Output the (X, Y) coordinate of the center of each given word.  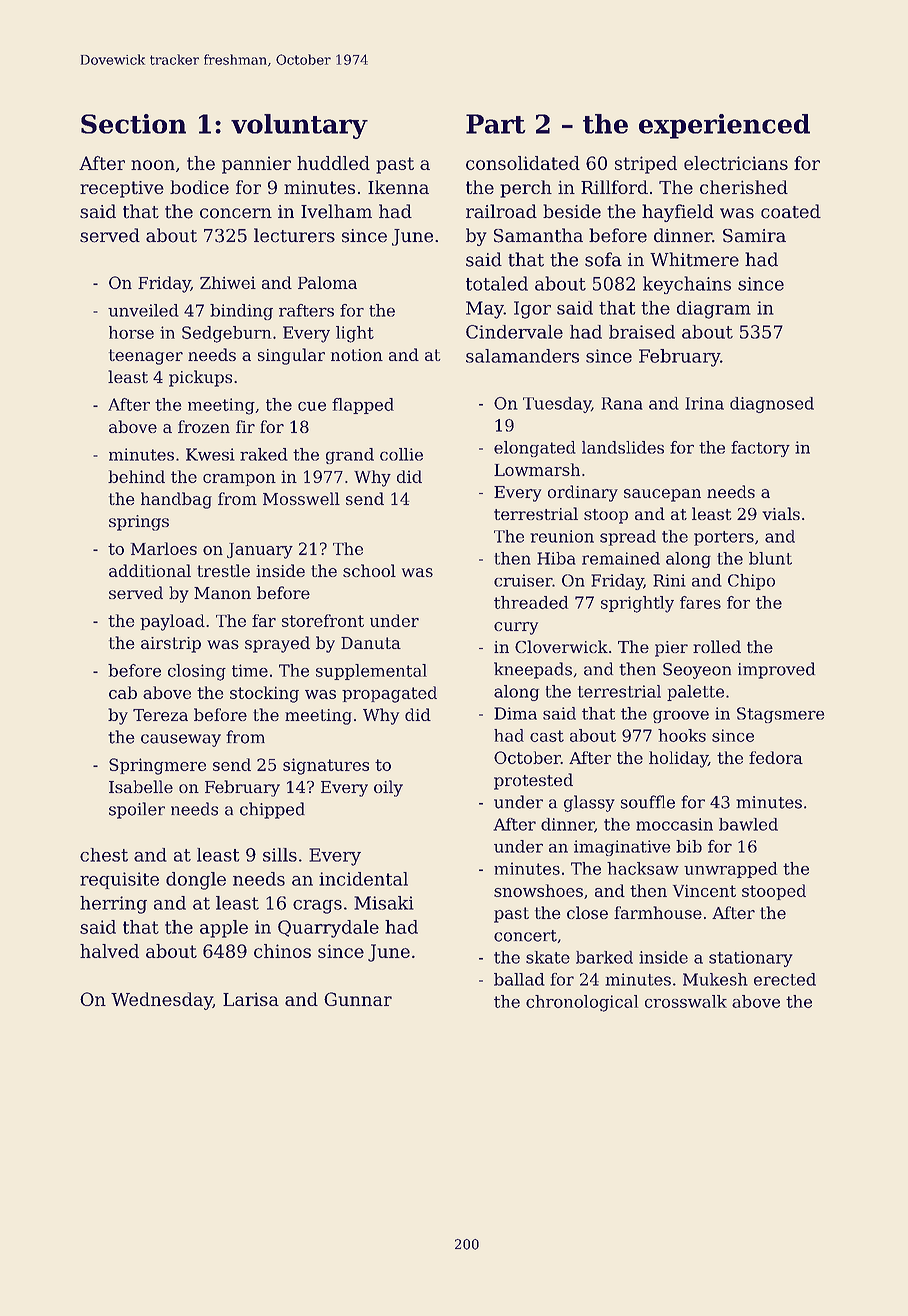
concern (236, 213)
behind (136, 476)
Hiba (556, 558)
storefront (323, 620)
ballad (519, 979)
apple (224, 929)
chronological (582, 1003)
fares (700, 602)
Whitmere (694, 259)
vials (781, 513)
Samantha (538, 235)
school (369, 570)
